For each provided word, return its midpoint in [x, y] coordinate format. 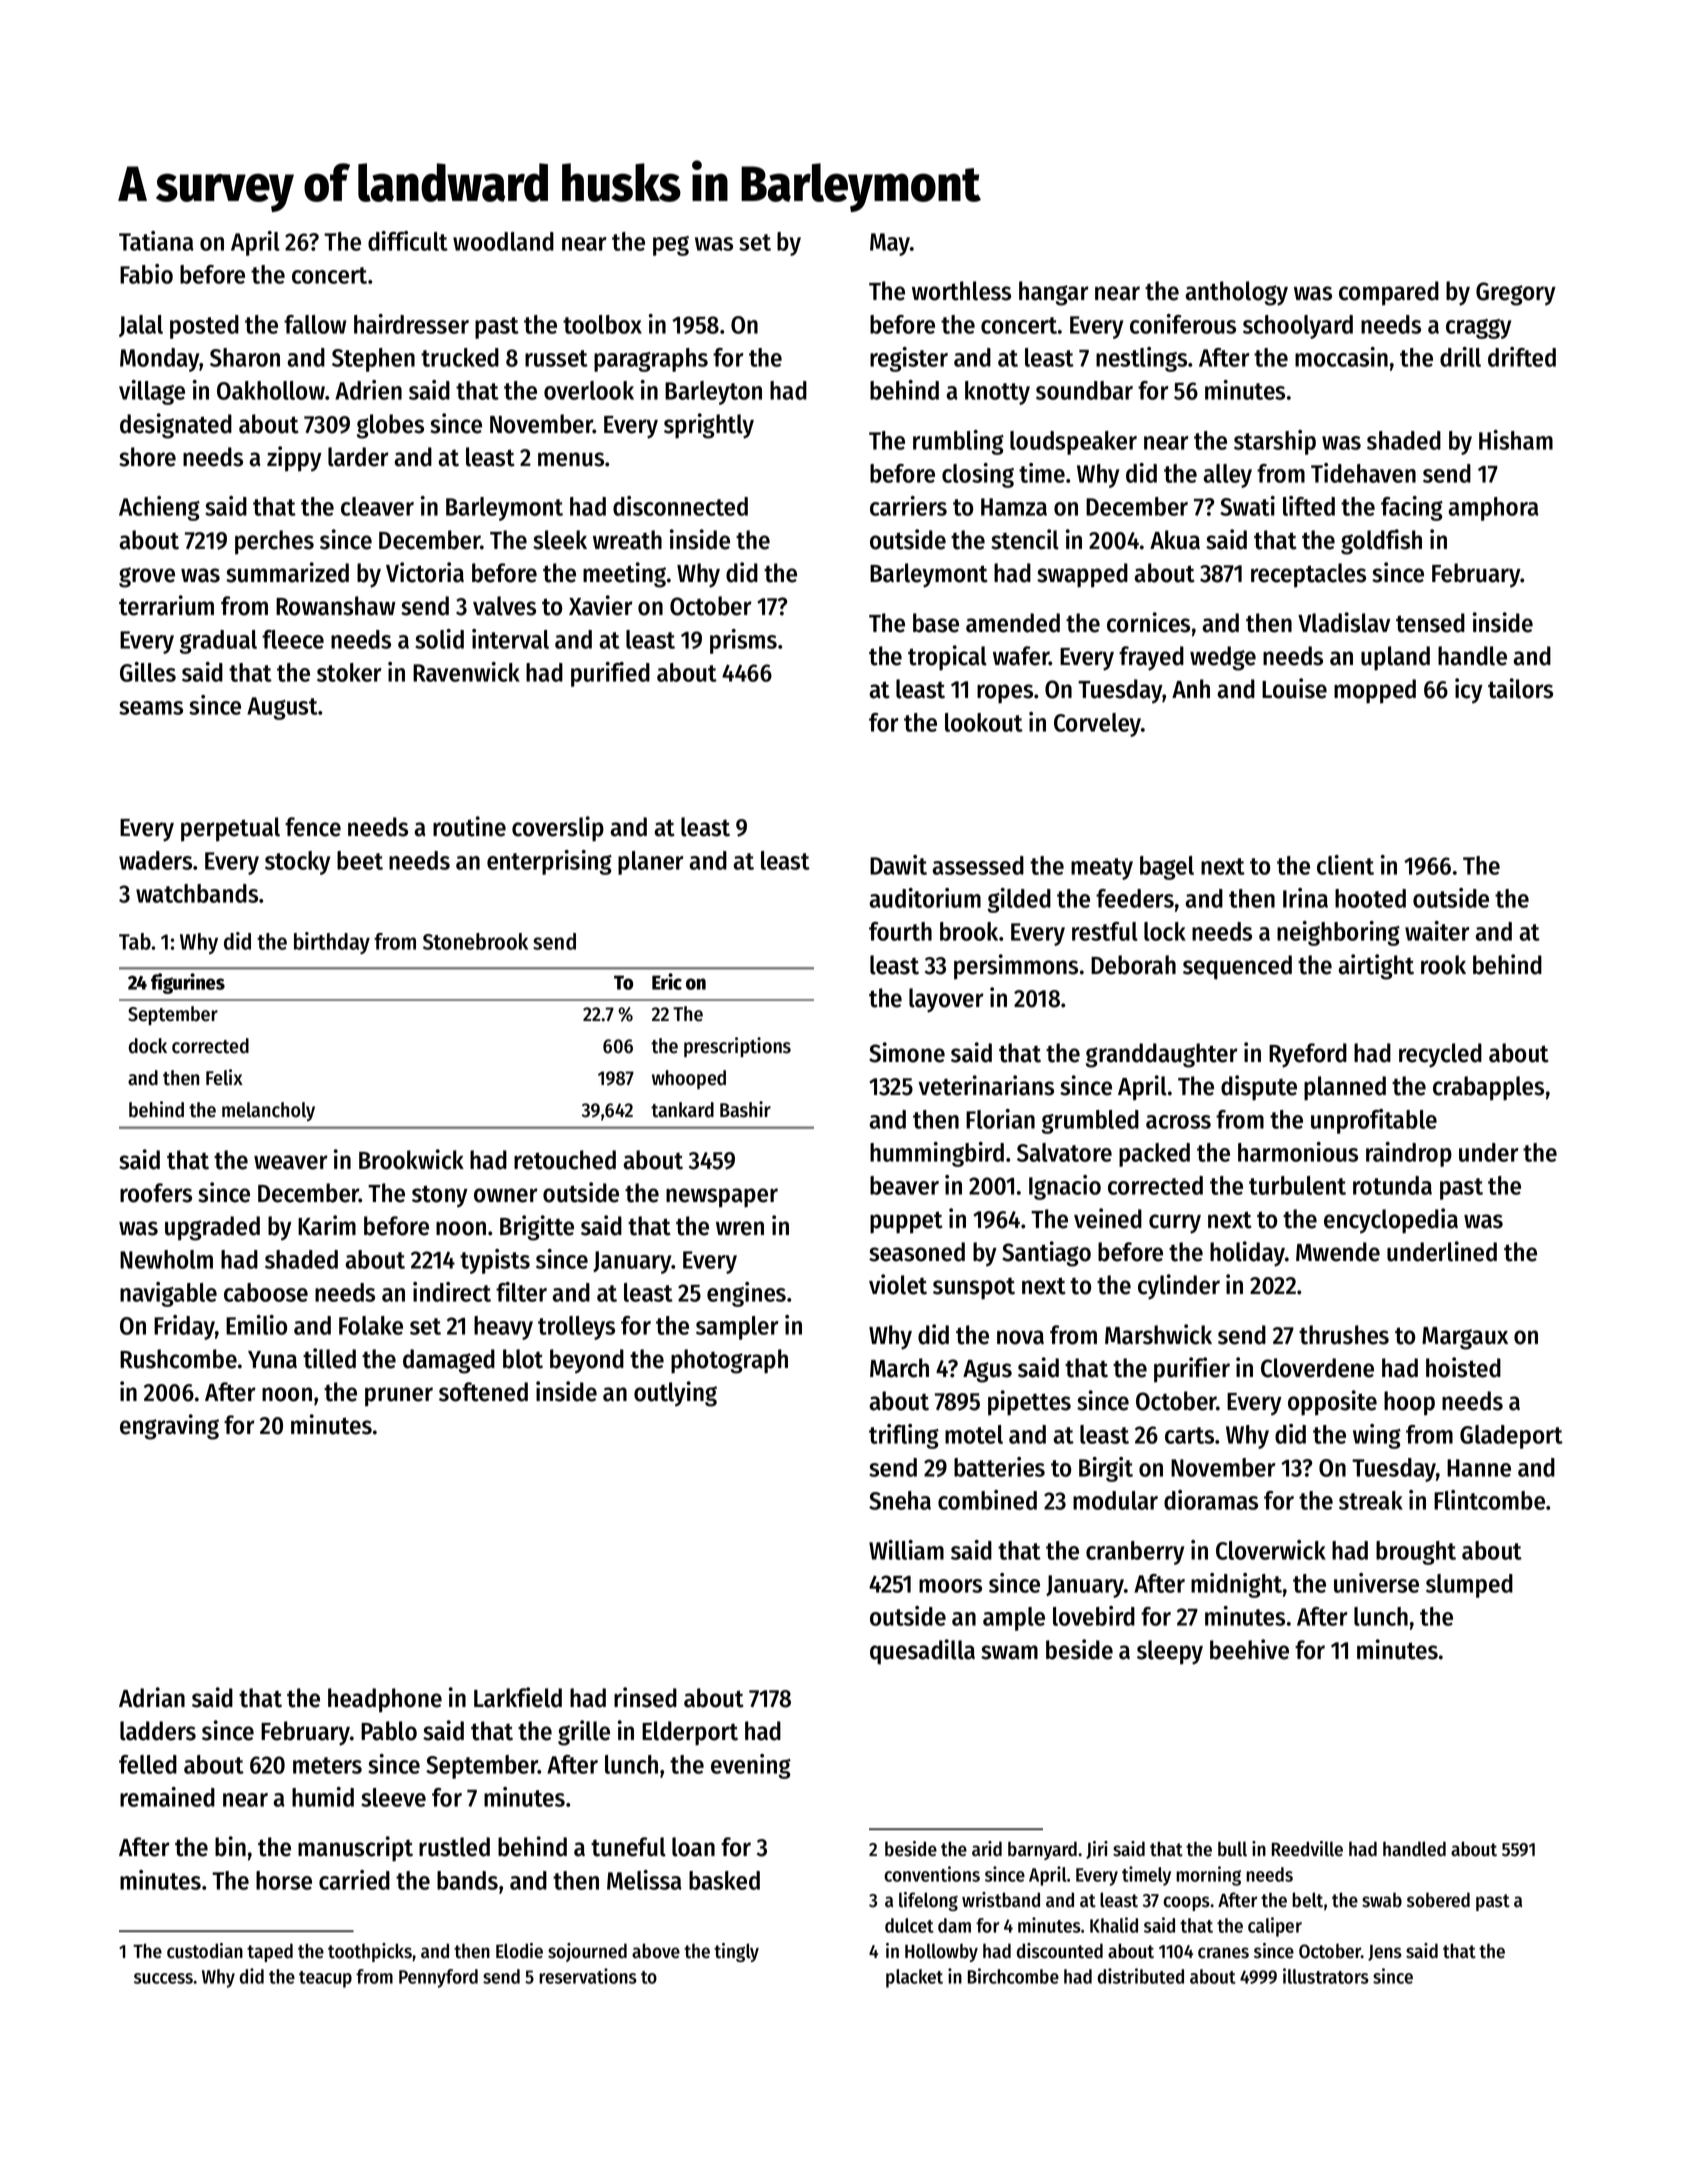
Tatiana [156, 241]
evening [751, 1766]
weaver [291, 1162]
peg [671, 246]
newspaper [722, 1198]
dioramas [1211, 1500]
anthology [1236, 293]
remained [167, 1797]
